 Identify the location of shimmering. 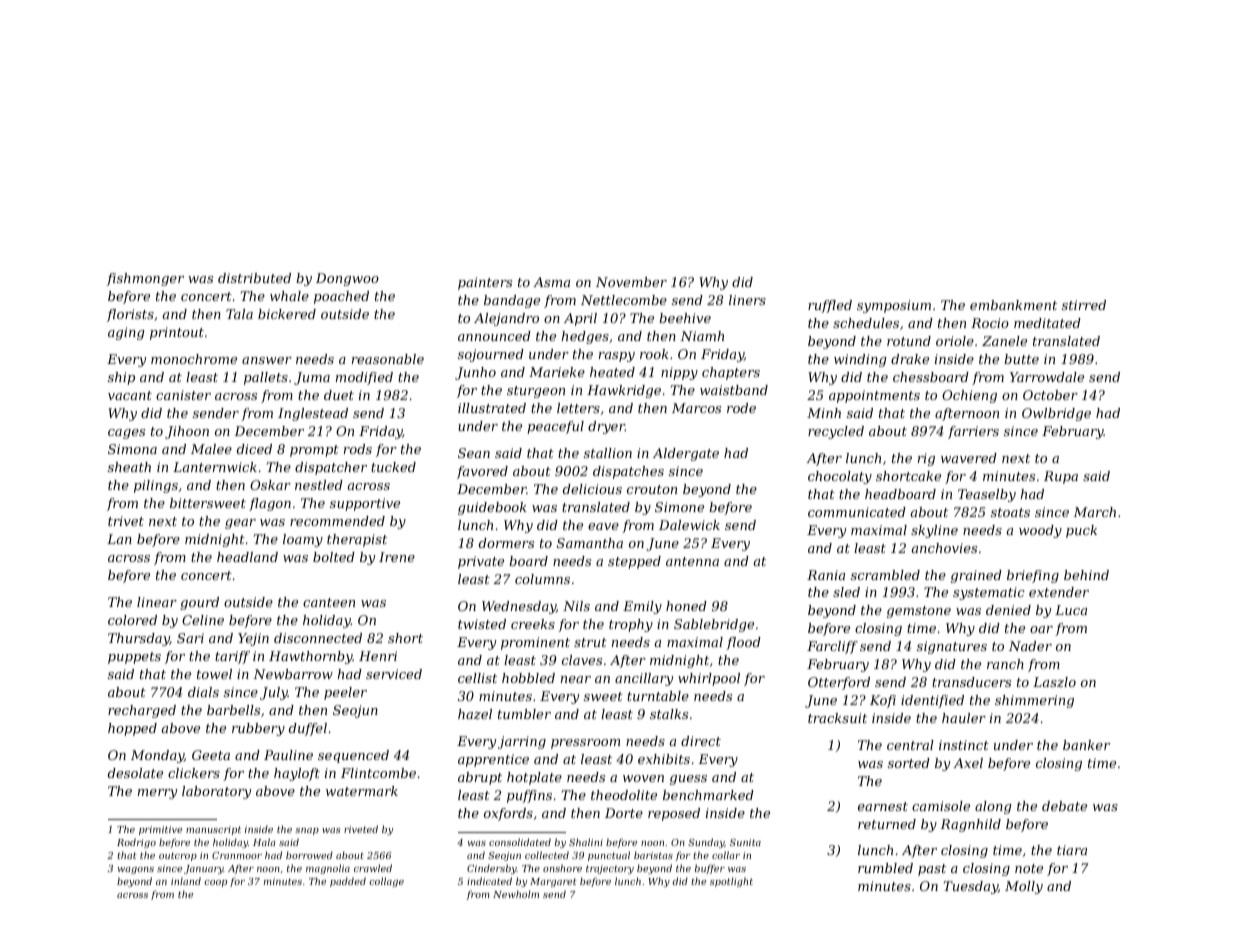
(1034, 701).
